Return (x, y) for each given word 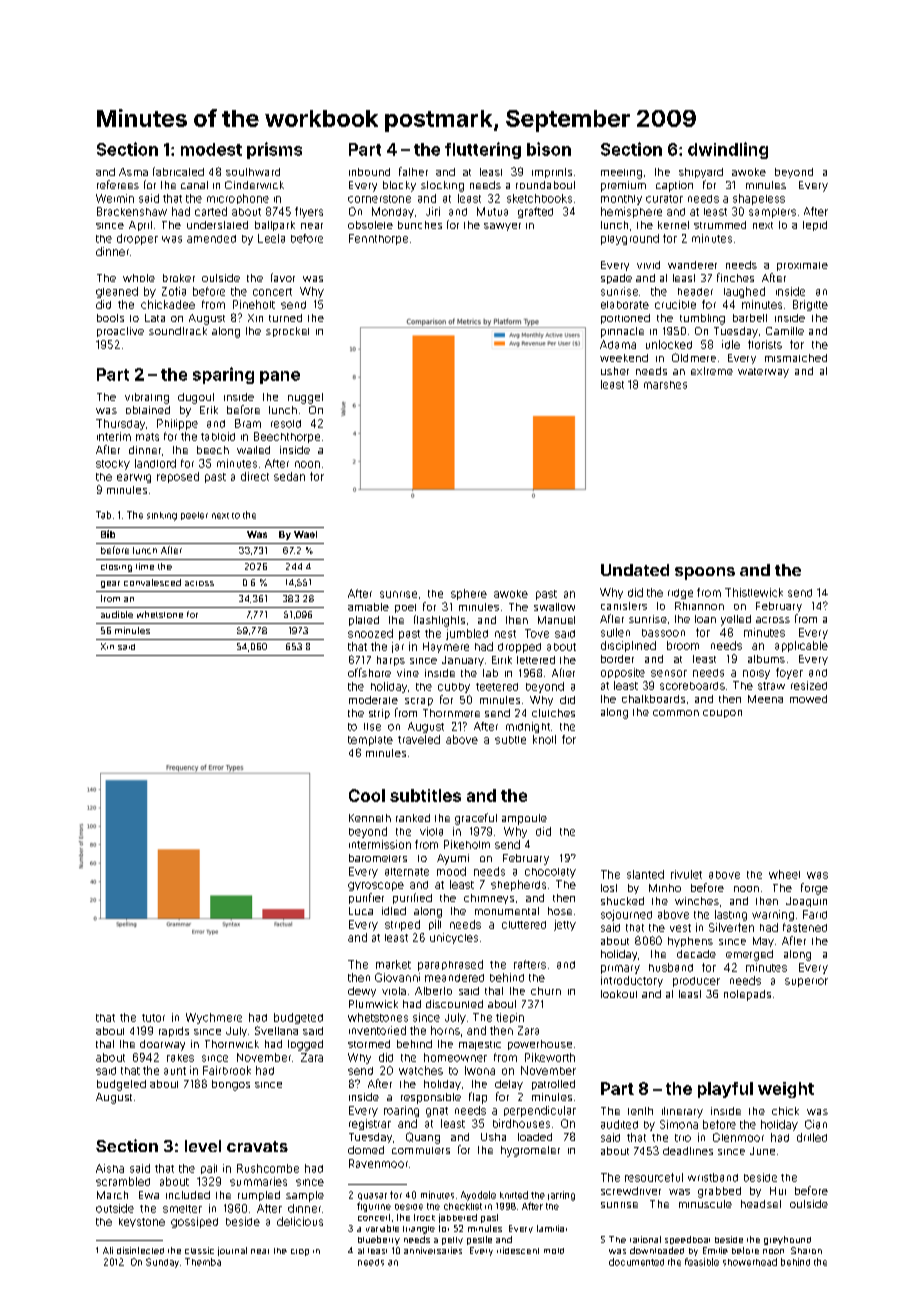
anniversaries (433, 1250)
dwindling (728, 150)
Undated (635, 570)
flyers (309, 212)
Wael (305, 534)
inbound (369, 172)
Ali (108, 1250)
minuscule (705, 1204)
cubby (454, 688)
